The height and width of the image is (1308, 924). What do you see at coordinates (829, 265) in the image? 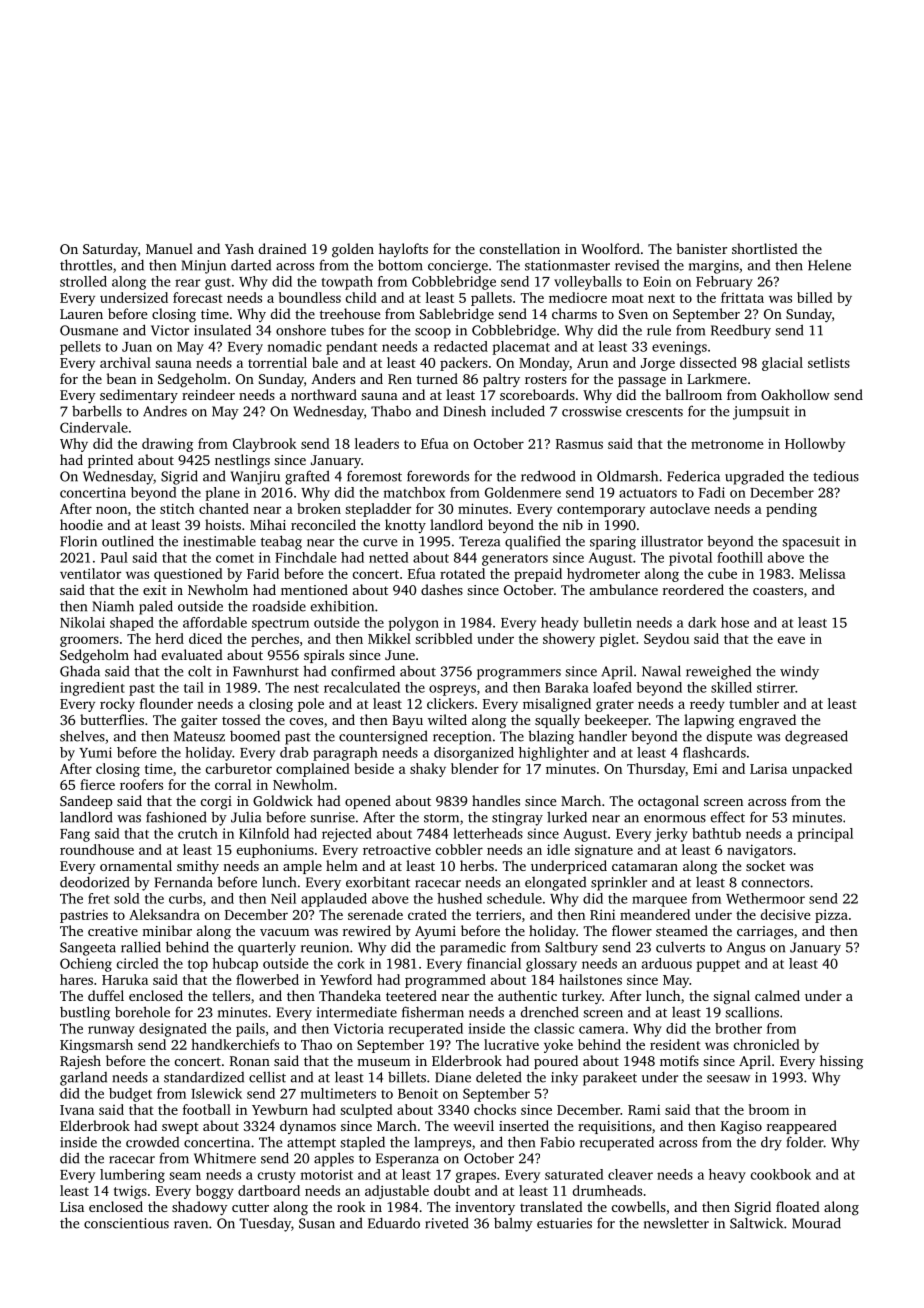
I see `Helene` at bounding box center [829, 265].
